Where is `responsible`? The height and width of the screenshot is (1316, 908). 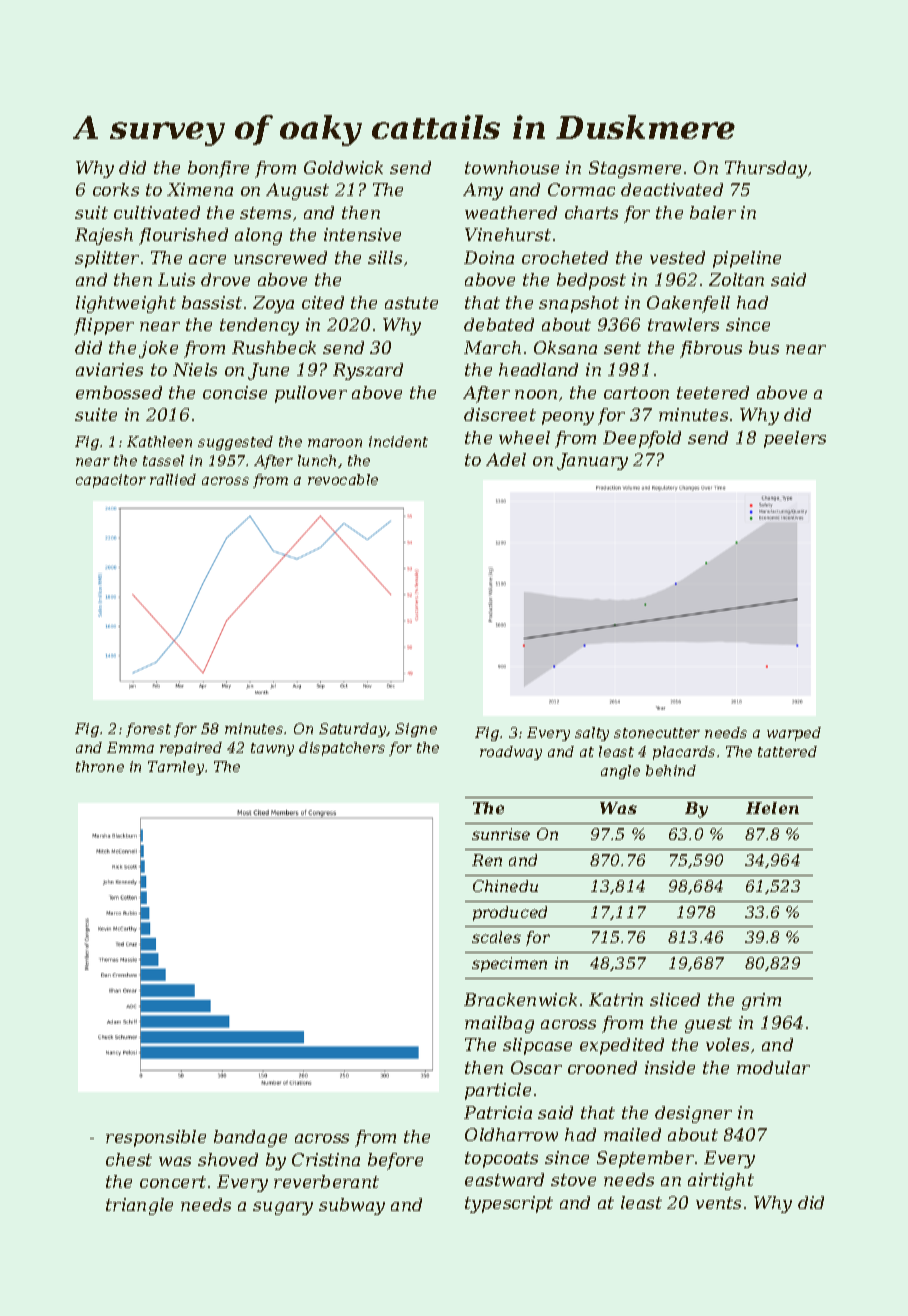
responsible is located at coordinates (156, 1138).
